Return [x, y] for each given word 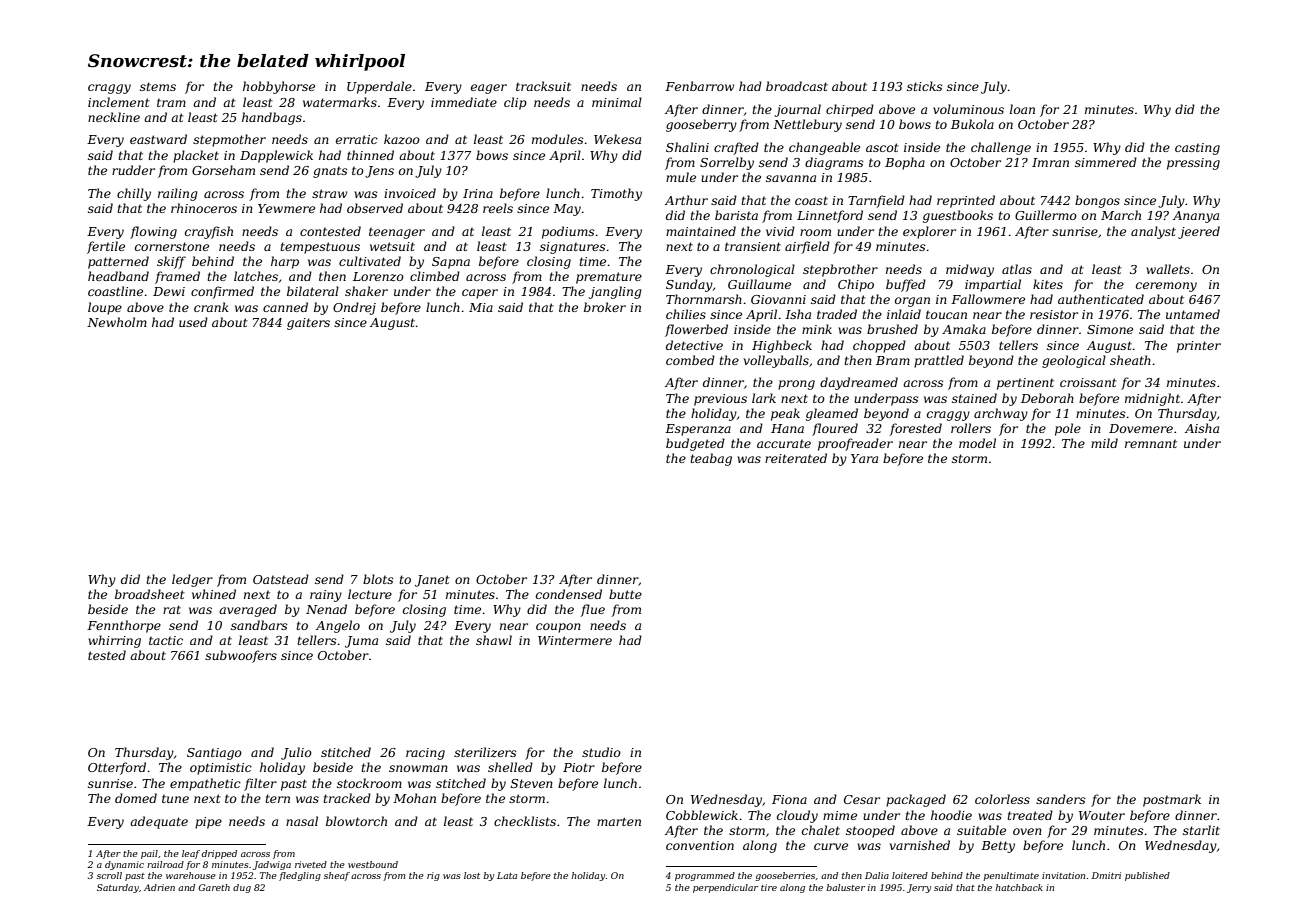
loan [1022, 109]
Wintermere [575, 640]
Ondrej [354, 308]
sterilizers [485, 752]
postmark [1172, 800]
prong [796, 385]
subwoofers [241, 656]
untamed [1193, 314]
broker [605, 307]
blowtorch [356, 821]
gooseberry [701, 125]
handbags [272, 118]
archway [1001, 414]
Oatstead [281, 579]
